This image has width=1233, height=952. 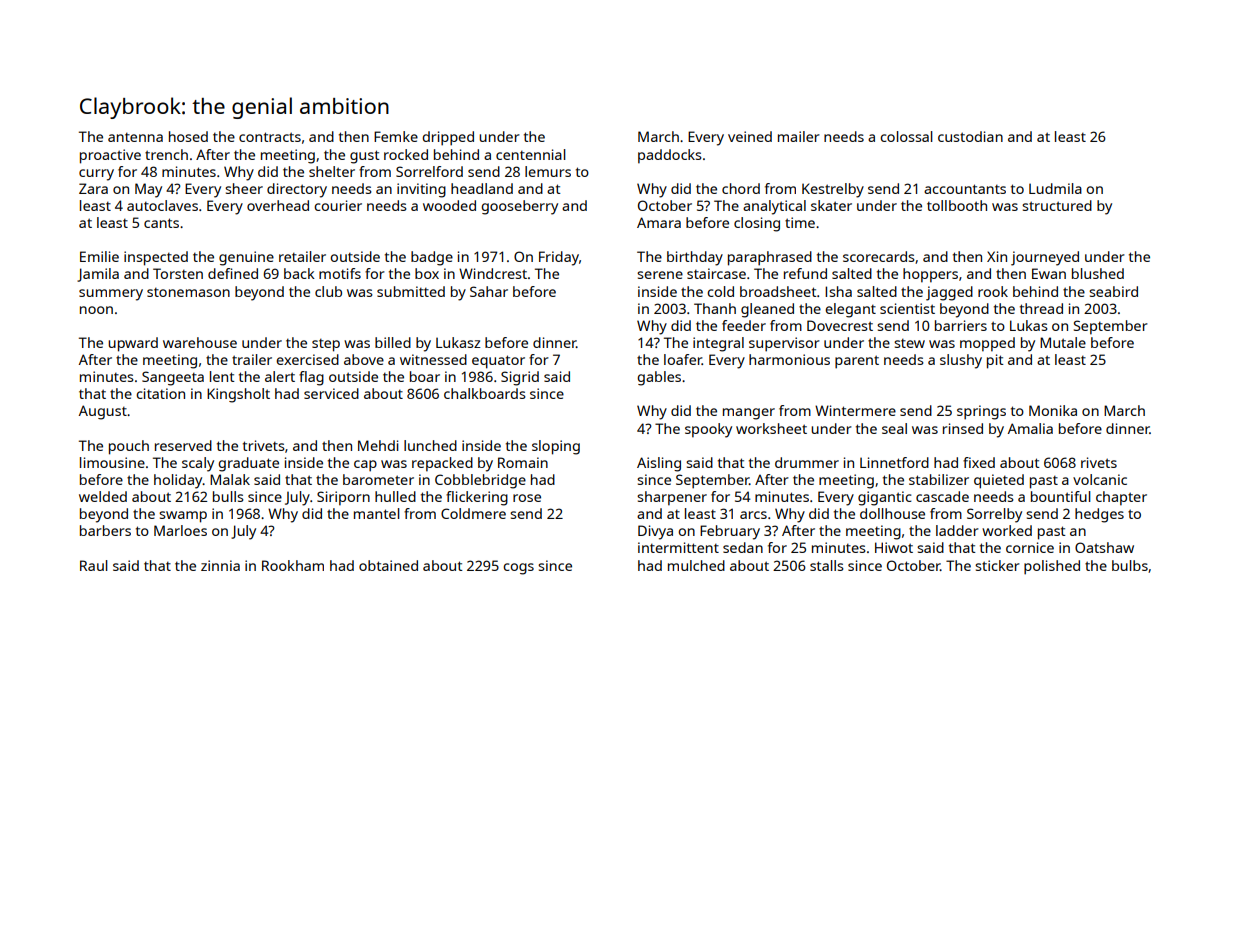 What do you see at coordinates (166, 154) in the image?
I see `trench` at bounding box center [166, 154].
